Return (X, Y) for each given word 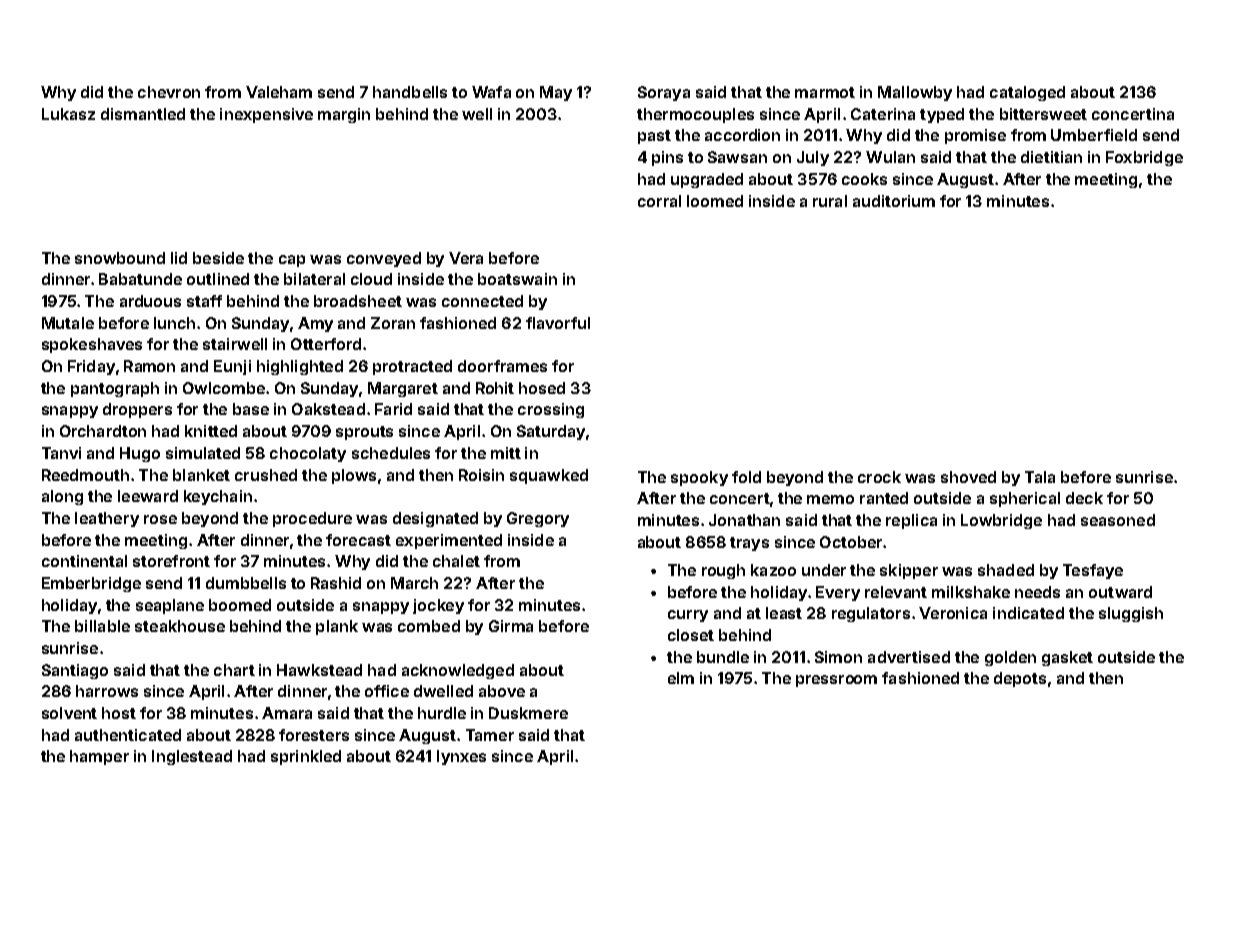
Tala (1040, 477)
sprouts (364, 433)
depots (1020, 679)
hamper (99, 757)
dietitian (1051, 157)
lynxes (461, 757)
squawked (549, 476)
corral (659, 201)
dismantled (143, 114)
